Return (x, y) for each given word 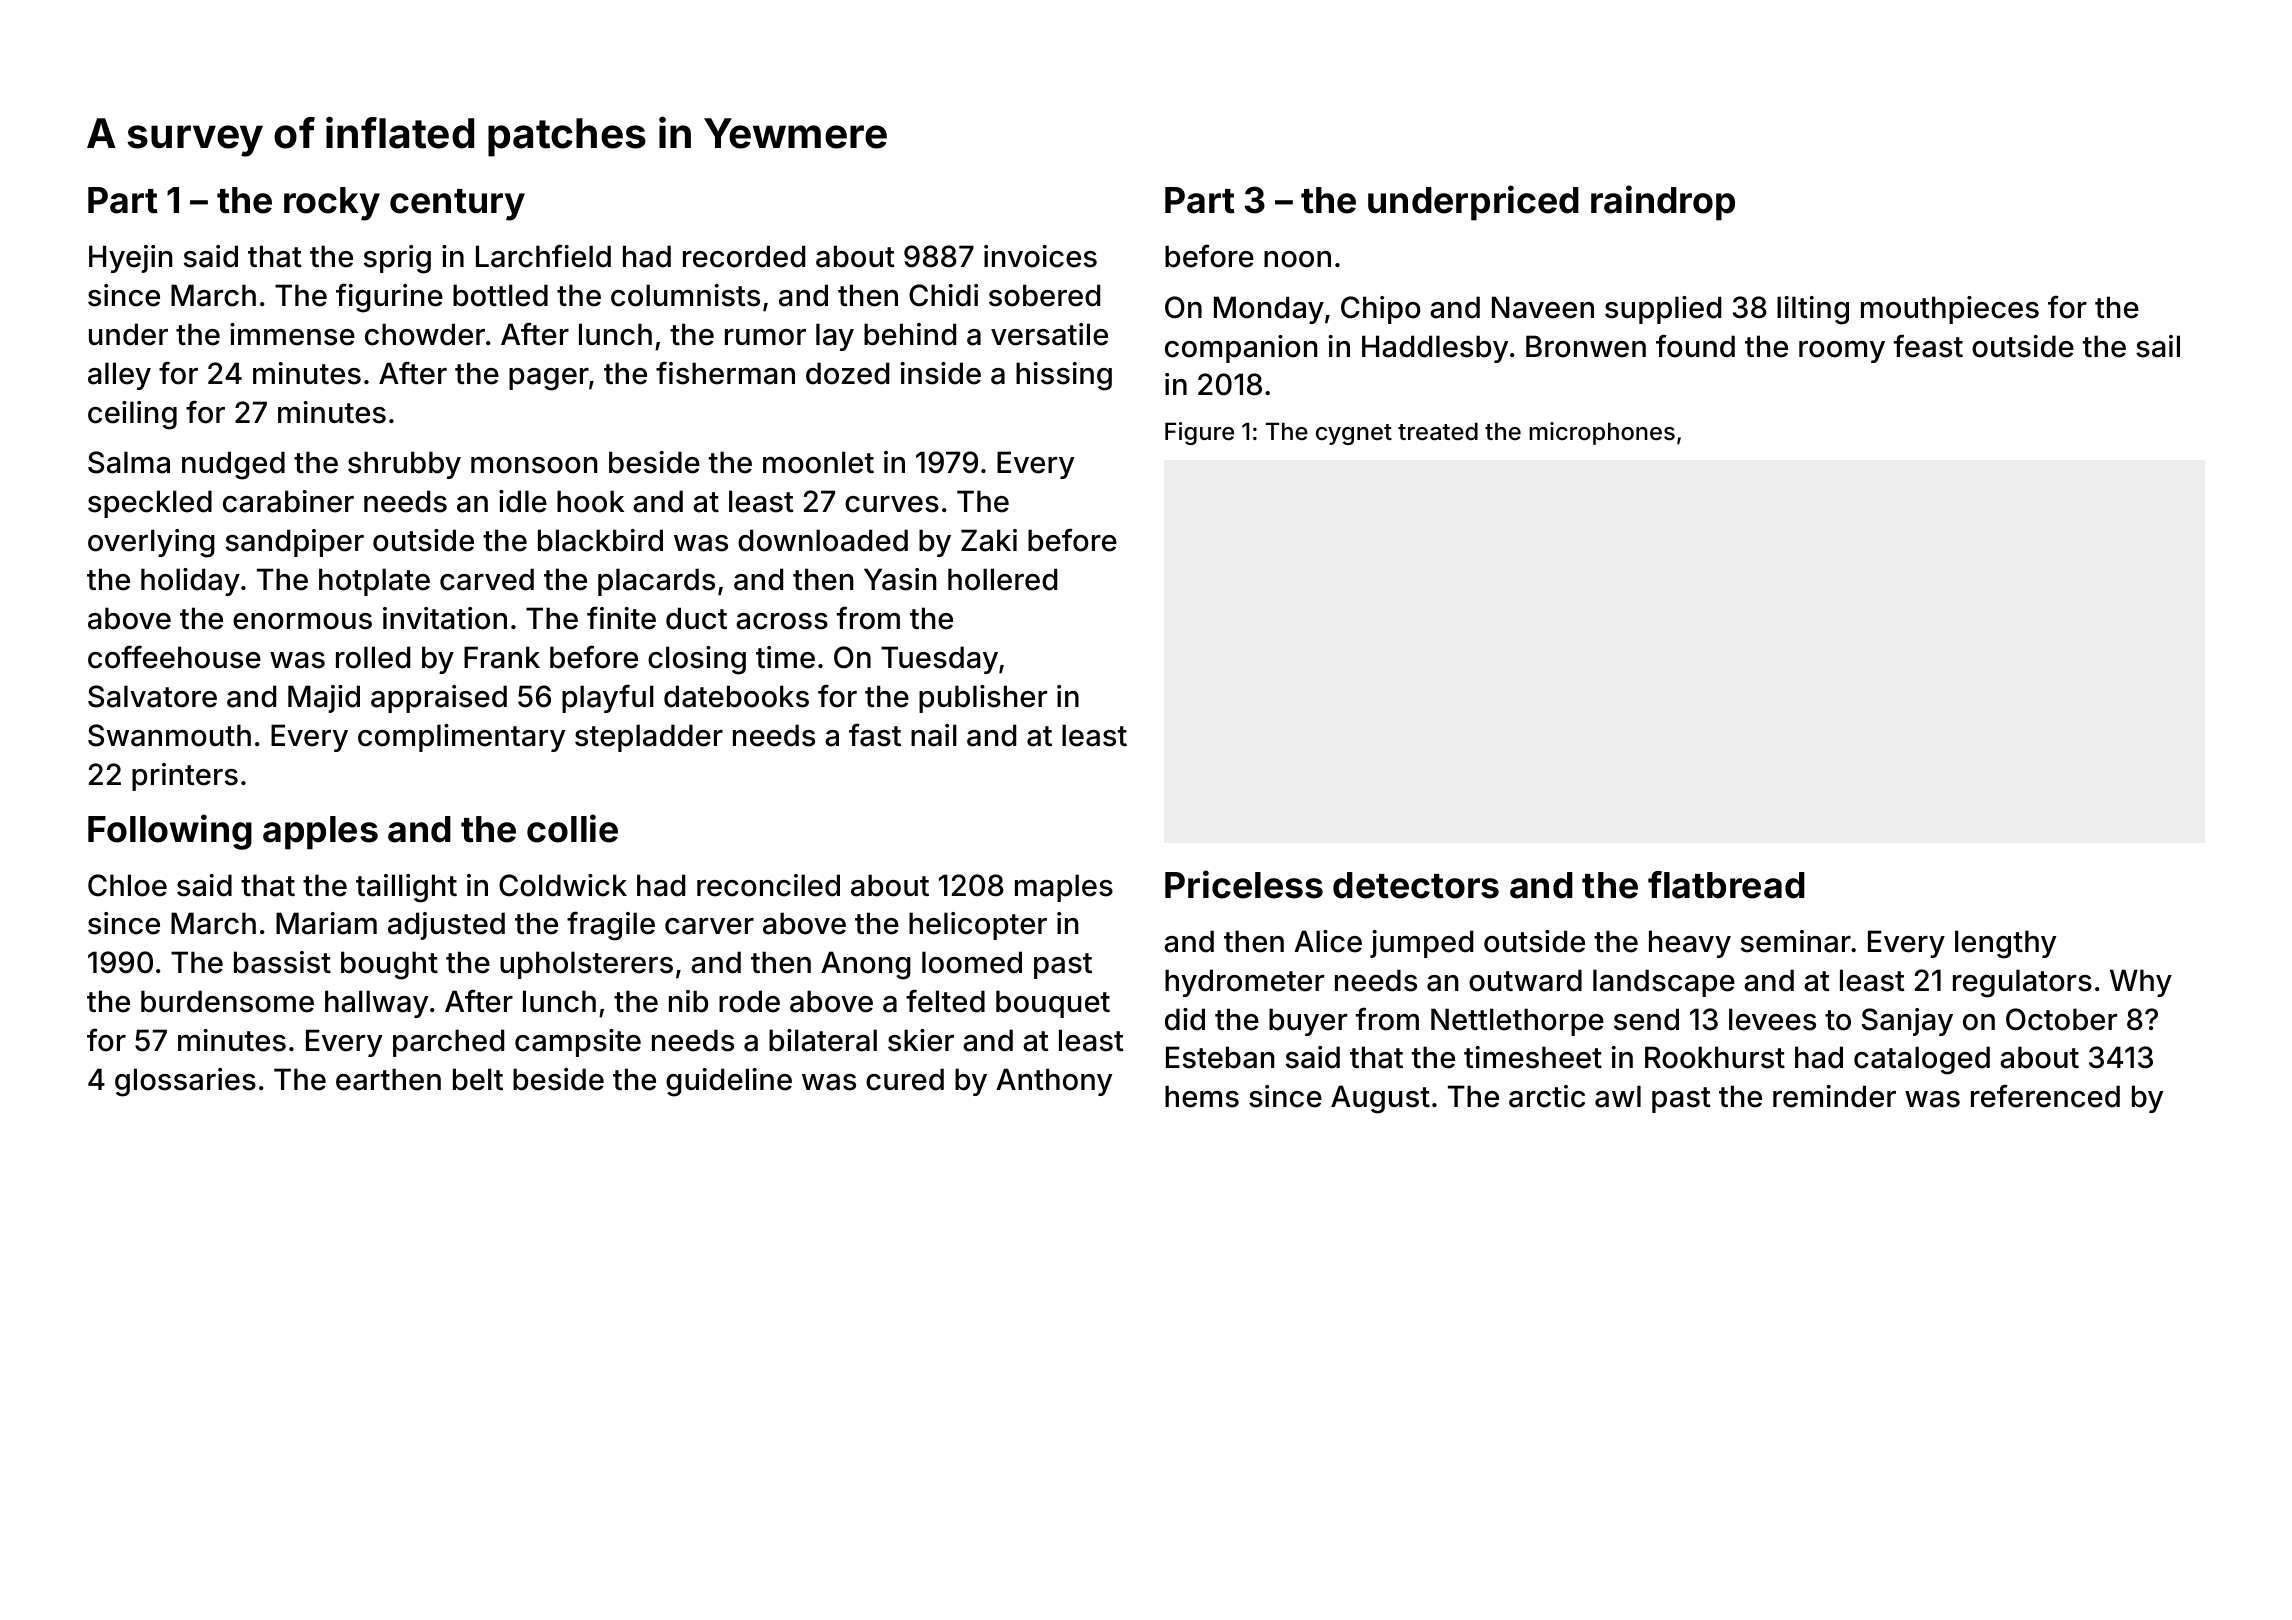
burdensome (227, 1001)
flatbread (1726, 885)
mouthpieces (1950, 310)
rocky (332, 204)
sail (2158, 346)
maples (1064, 888)
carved (487, 579)
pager (549, 379)
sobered (1044, 295)
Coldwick (563, 885)
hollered (1002, 579)
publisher (983, 699)
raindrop (1663, 203)
